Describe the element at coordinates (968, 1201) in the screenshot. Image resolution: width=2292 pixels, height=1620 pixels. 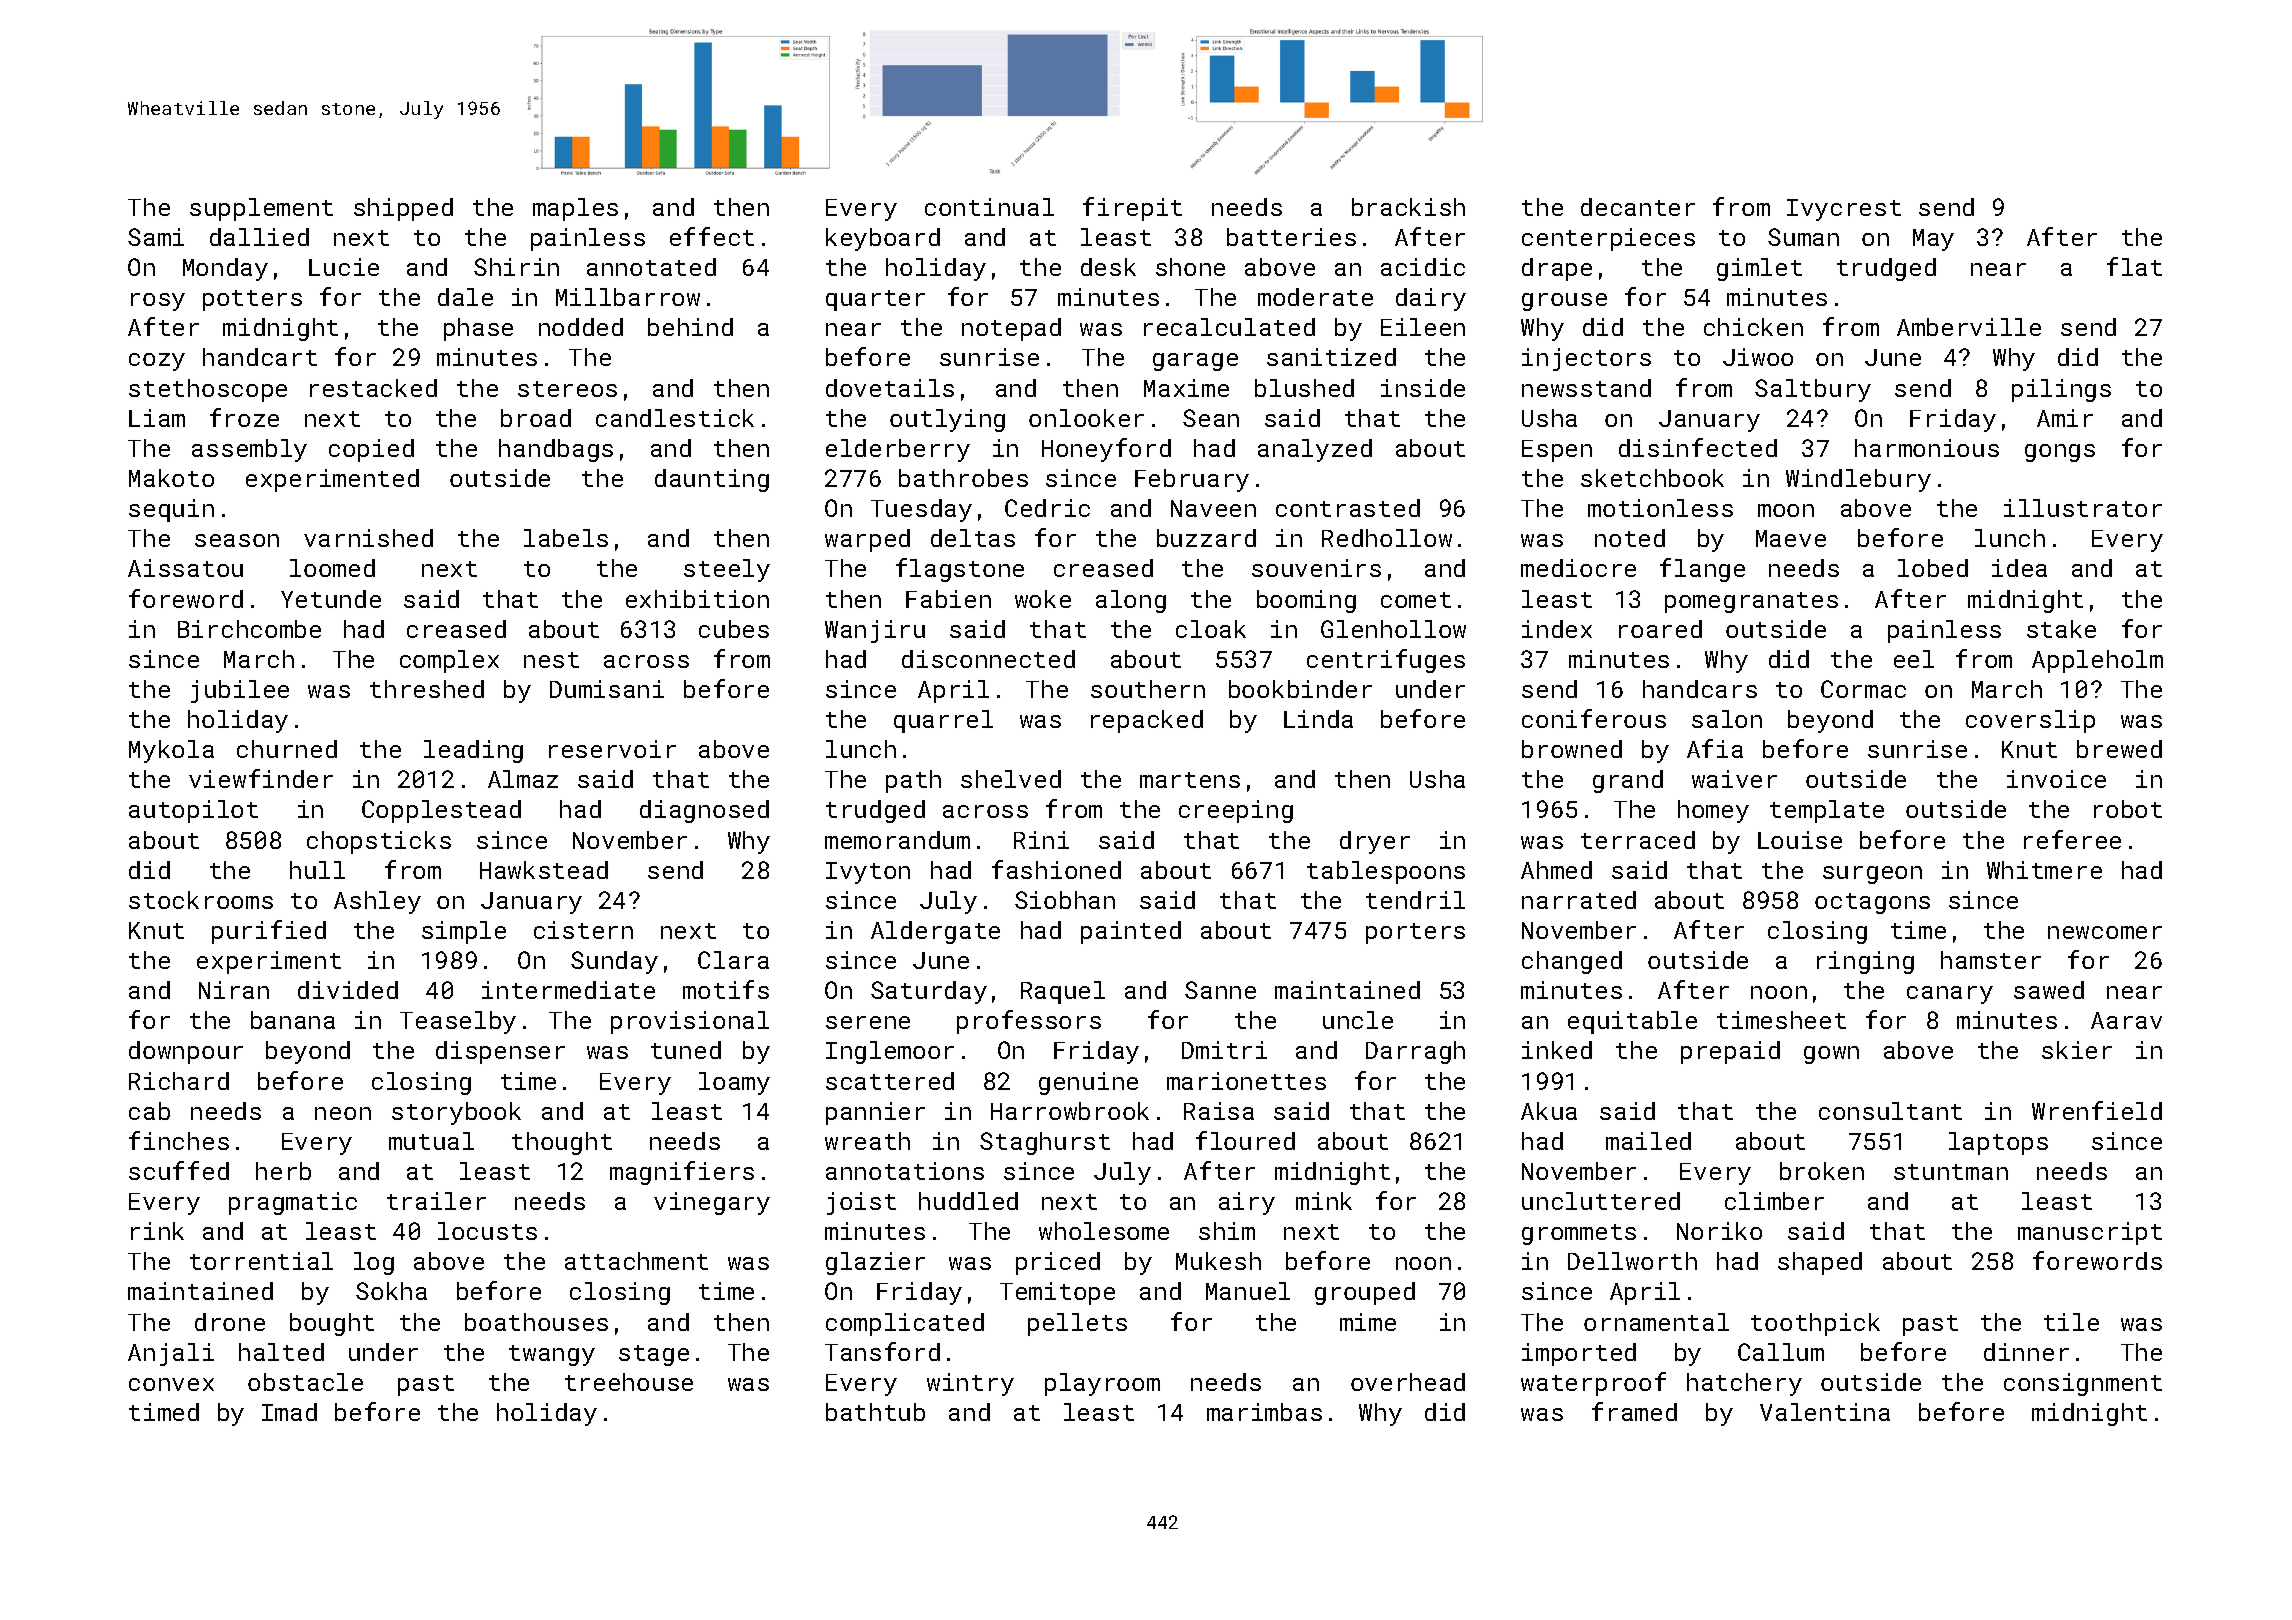
I see `huddled` at that location.
